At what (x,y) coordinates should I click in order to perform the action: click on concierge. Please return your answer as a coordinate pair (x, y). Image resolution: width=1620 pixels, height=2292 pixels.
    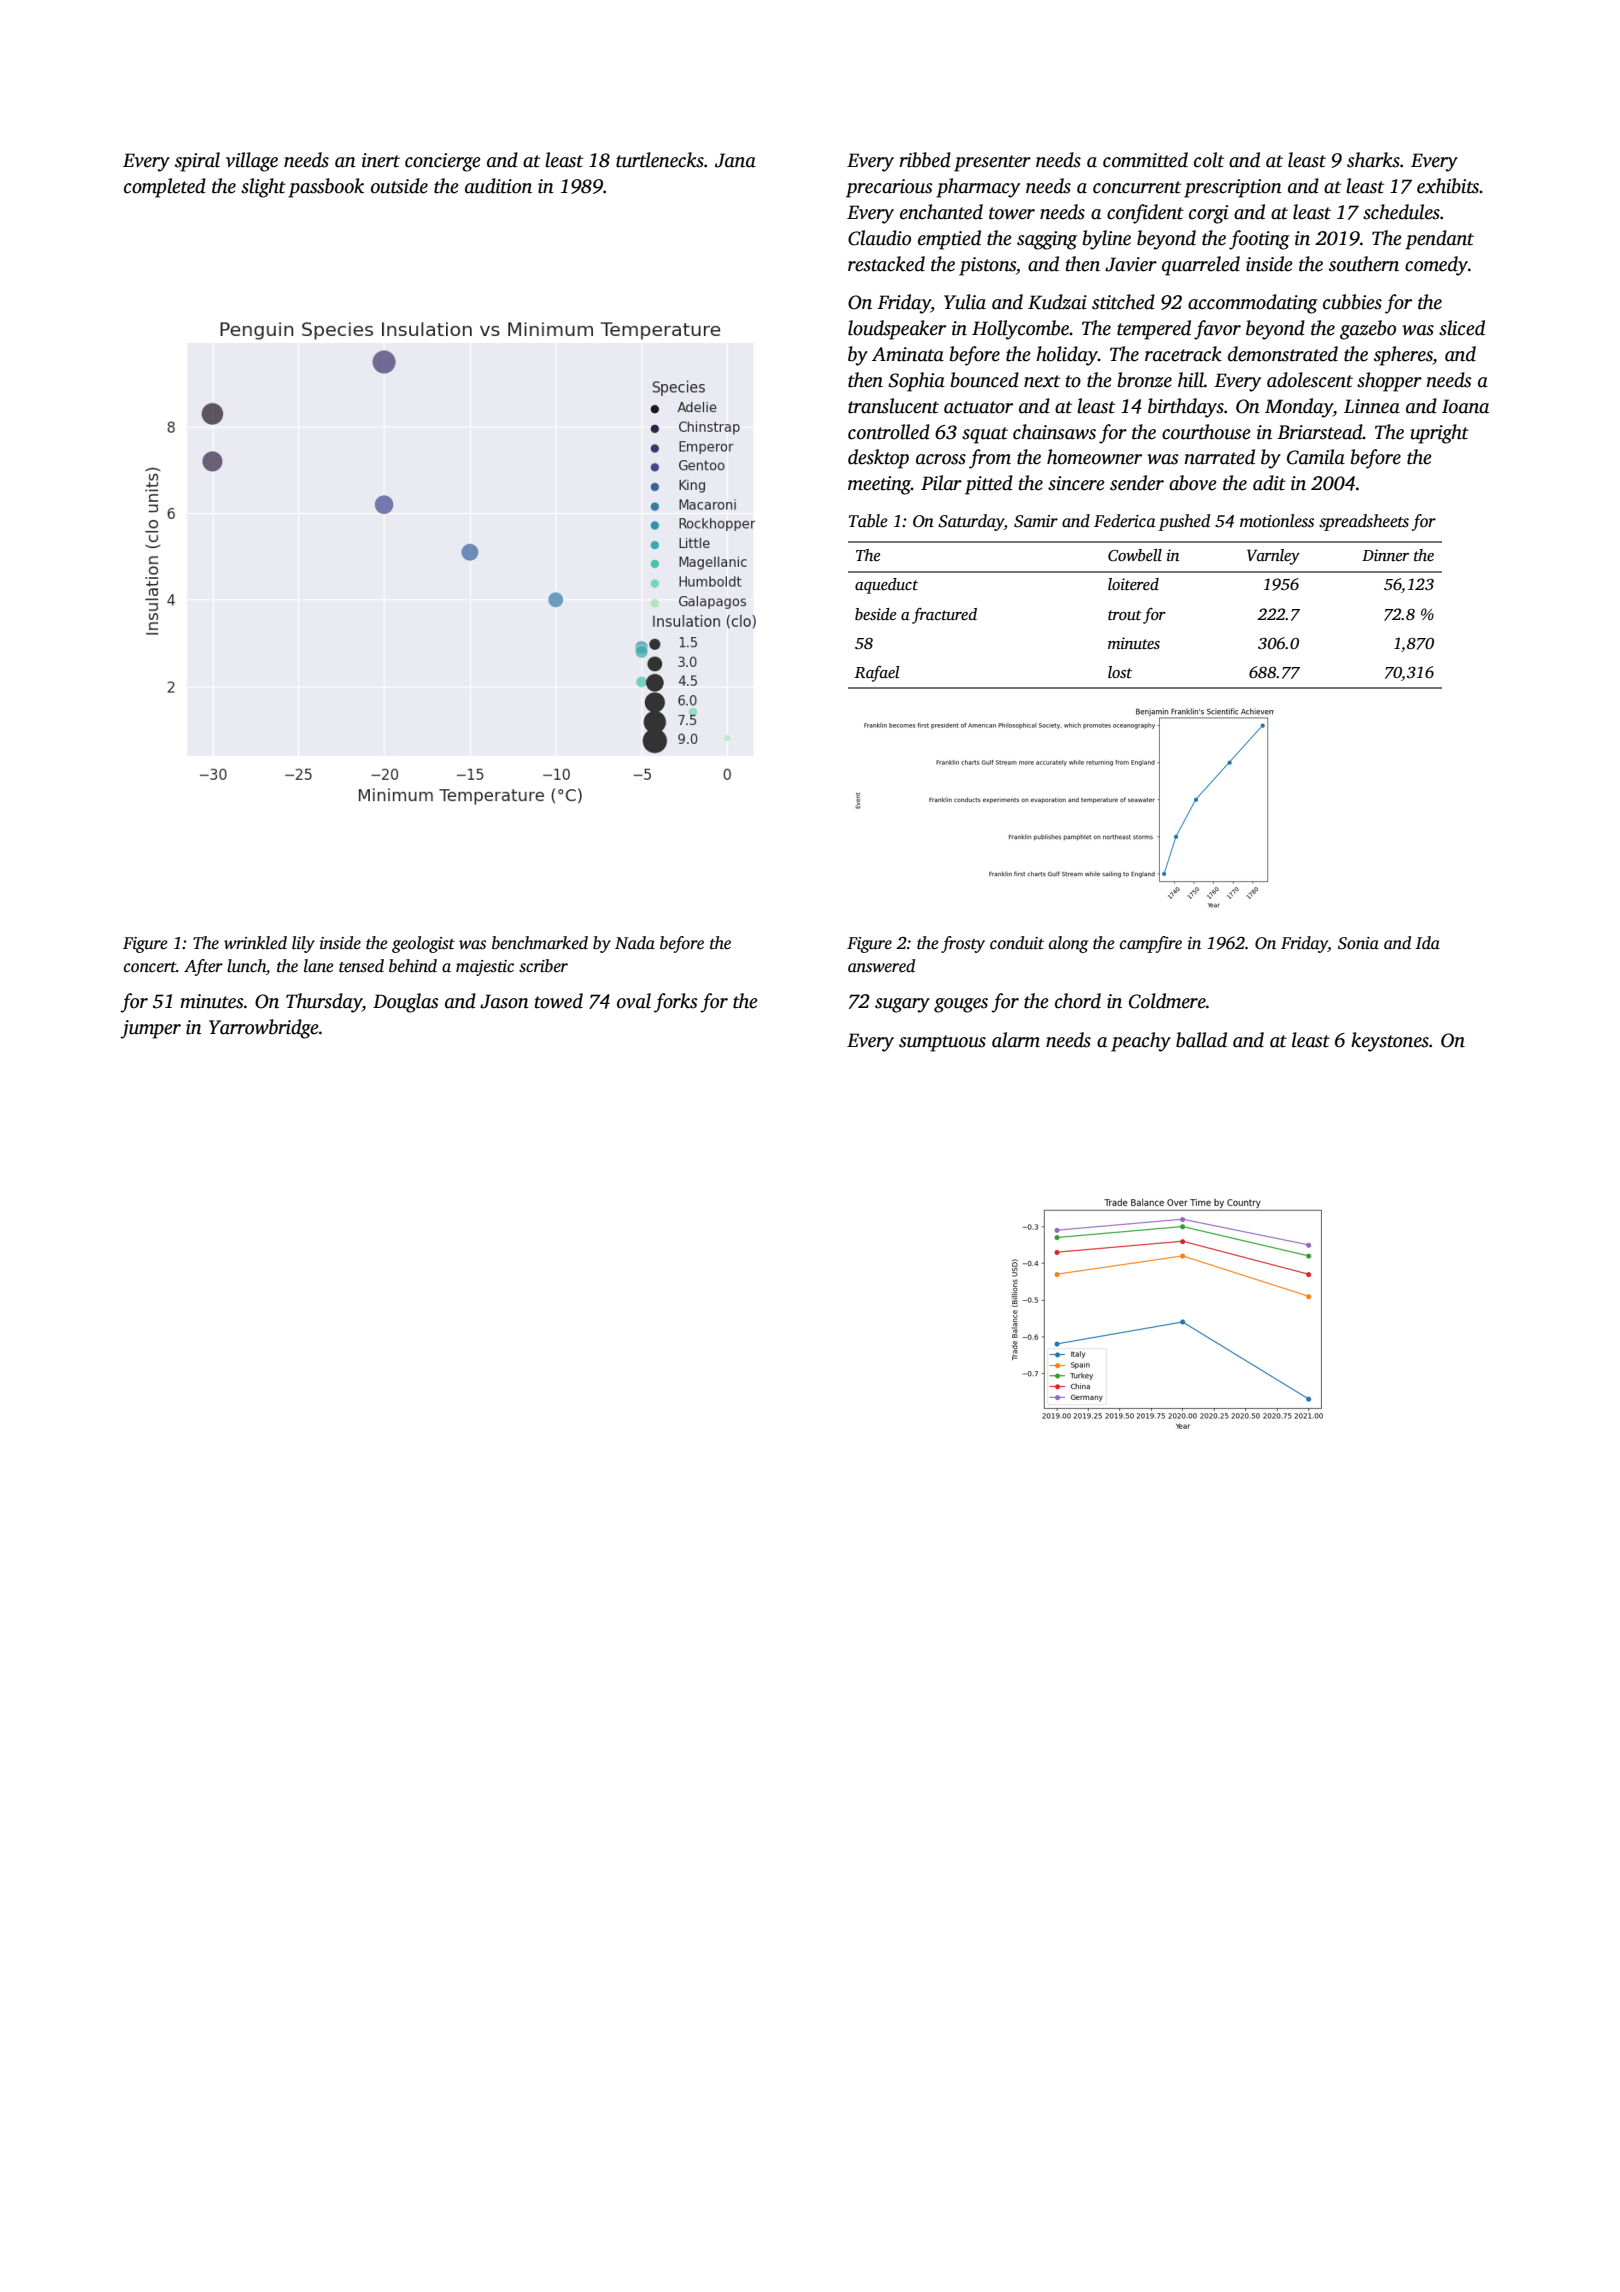
    Looking at the image, I should click on (443, 162).
